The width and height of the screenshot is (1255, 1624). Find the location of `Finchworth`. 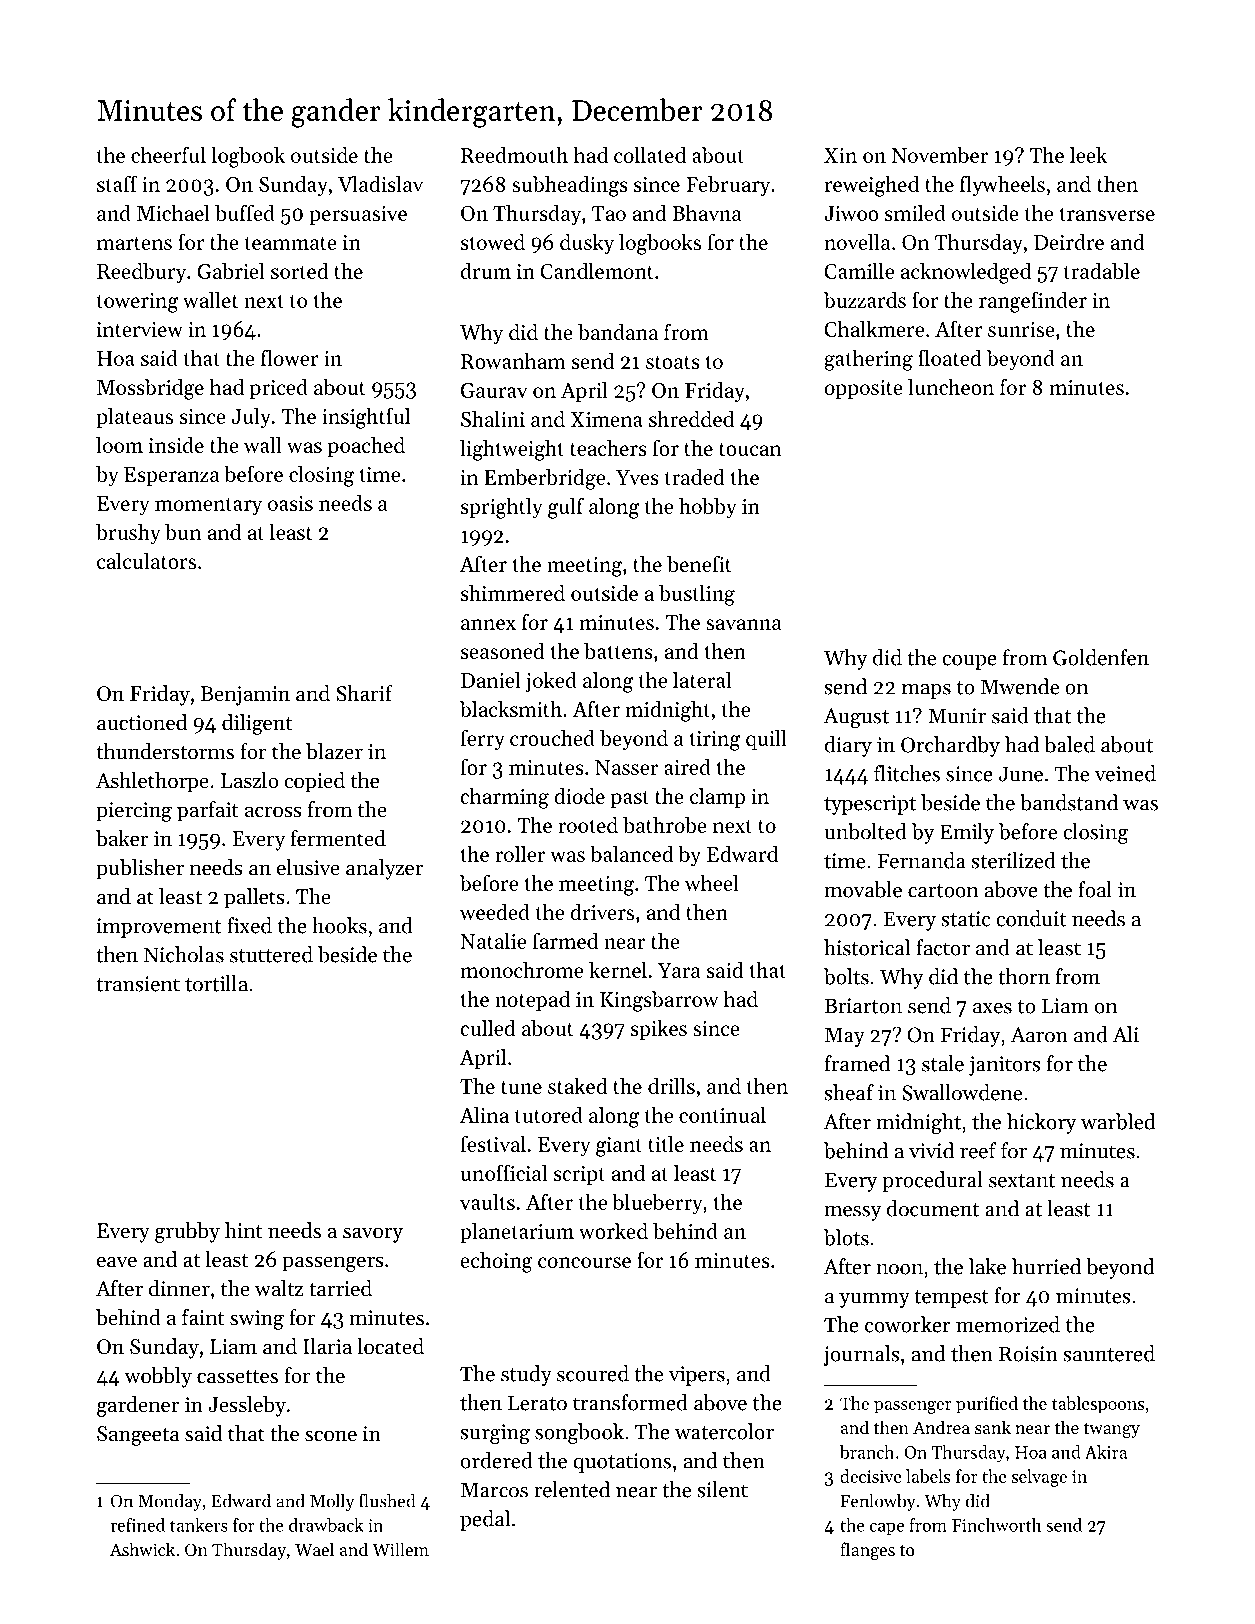

Finchworth is located at coordinates (996, 1525).
